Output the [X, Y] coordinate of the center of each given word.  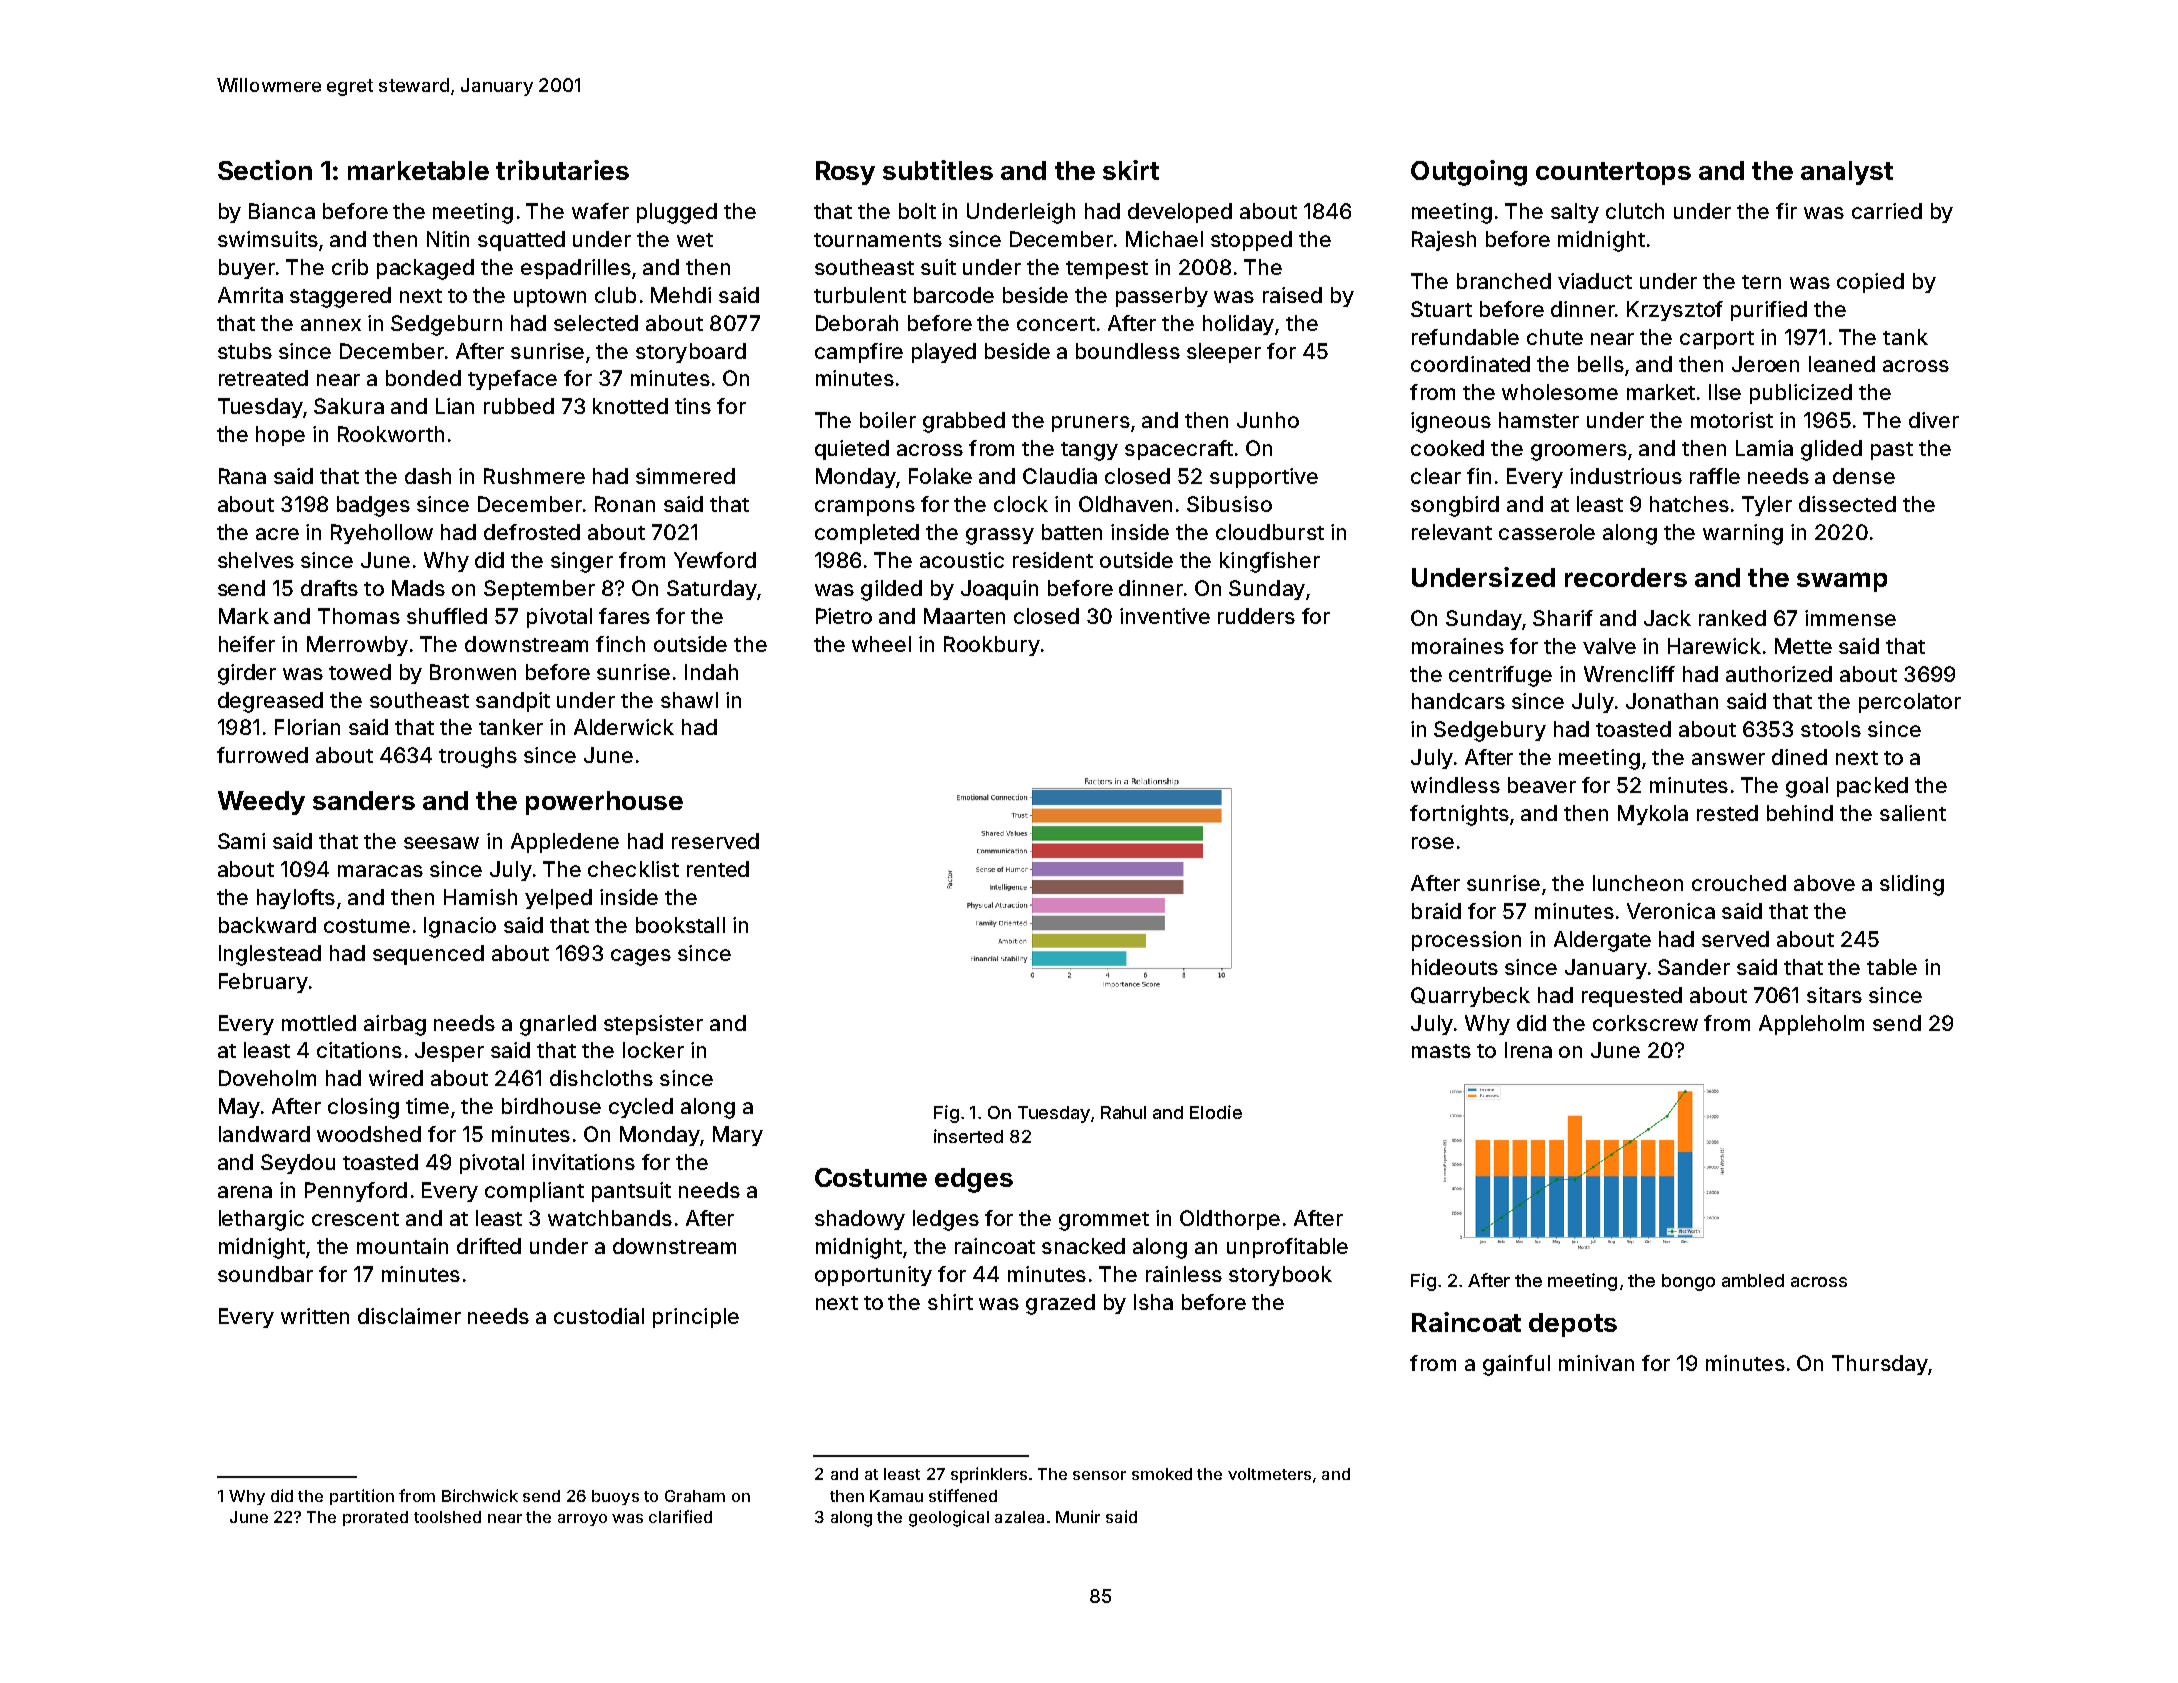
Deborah [857, 323]
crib [350, 267]
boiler [888, 420]
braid [1436, 911]
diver [1934, 420]
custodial [599, 1316]
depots [1573, 1325]
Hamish [480, 897]
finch [620, 644]
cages [641, 957]
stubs [245, 351]
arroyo [582, 1520]
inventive [1165, 616]
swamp [1842, 582]
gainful [1516, 1365]
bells [1601, 364]
